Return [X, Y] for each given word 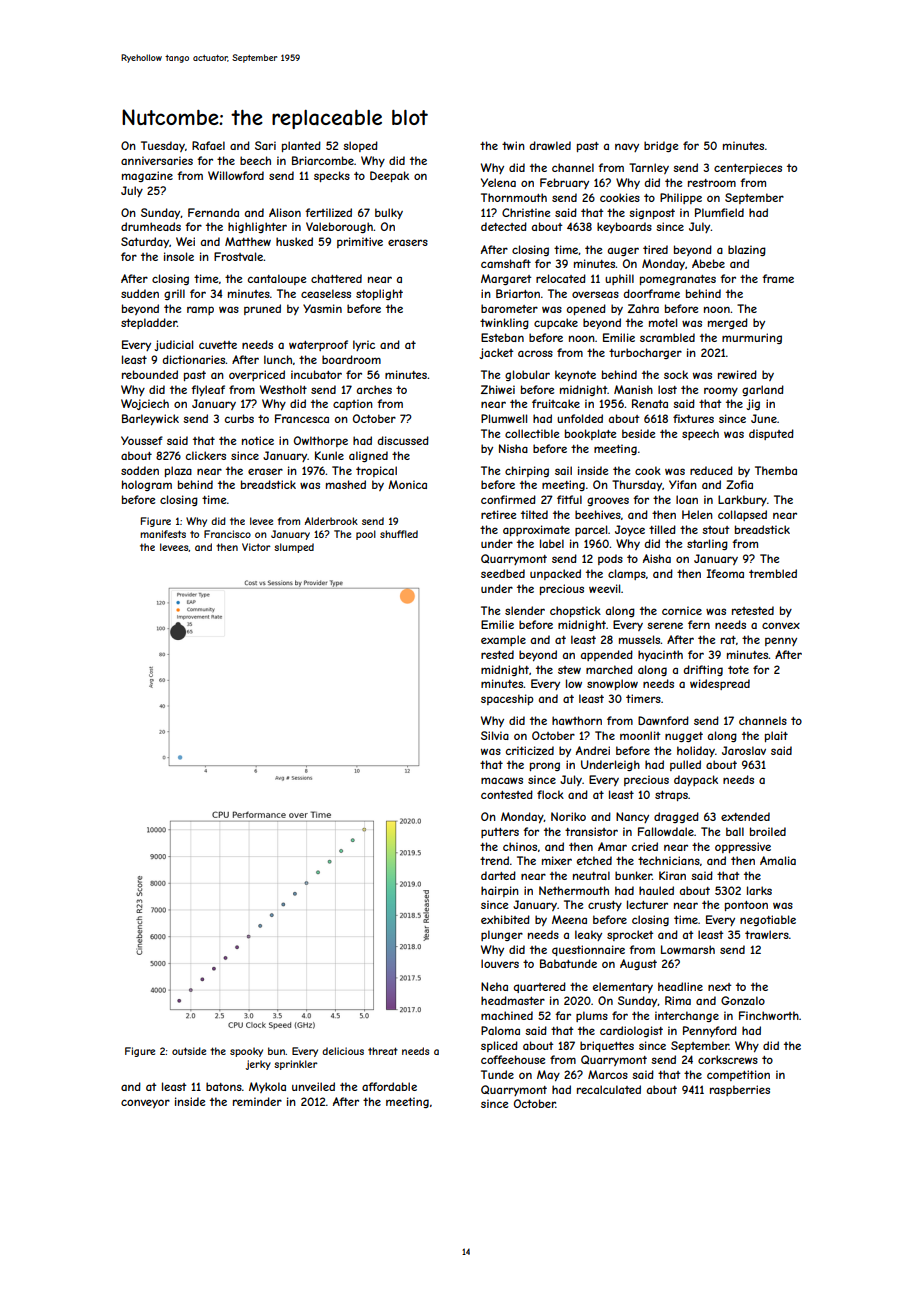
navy [627, 147]
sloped [360, 146]
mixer [557, 860]
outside [189, 1051]
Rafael [208, 145]
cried [645, 846]
